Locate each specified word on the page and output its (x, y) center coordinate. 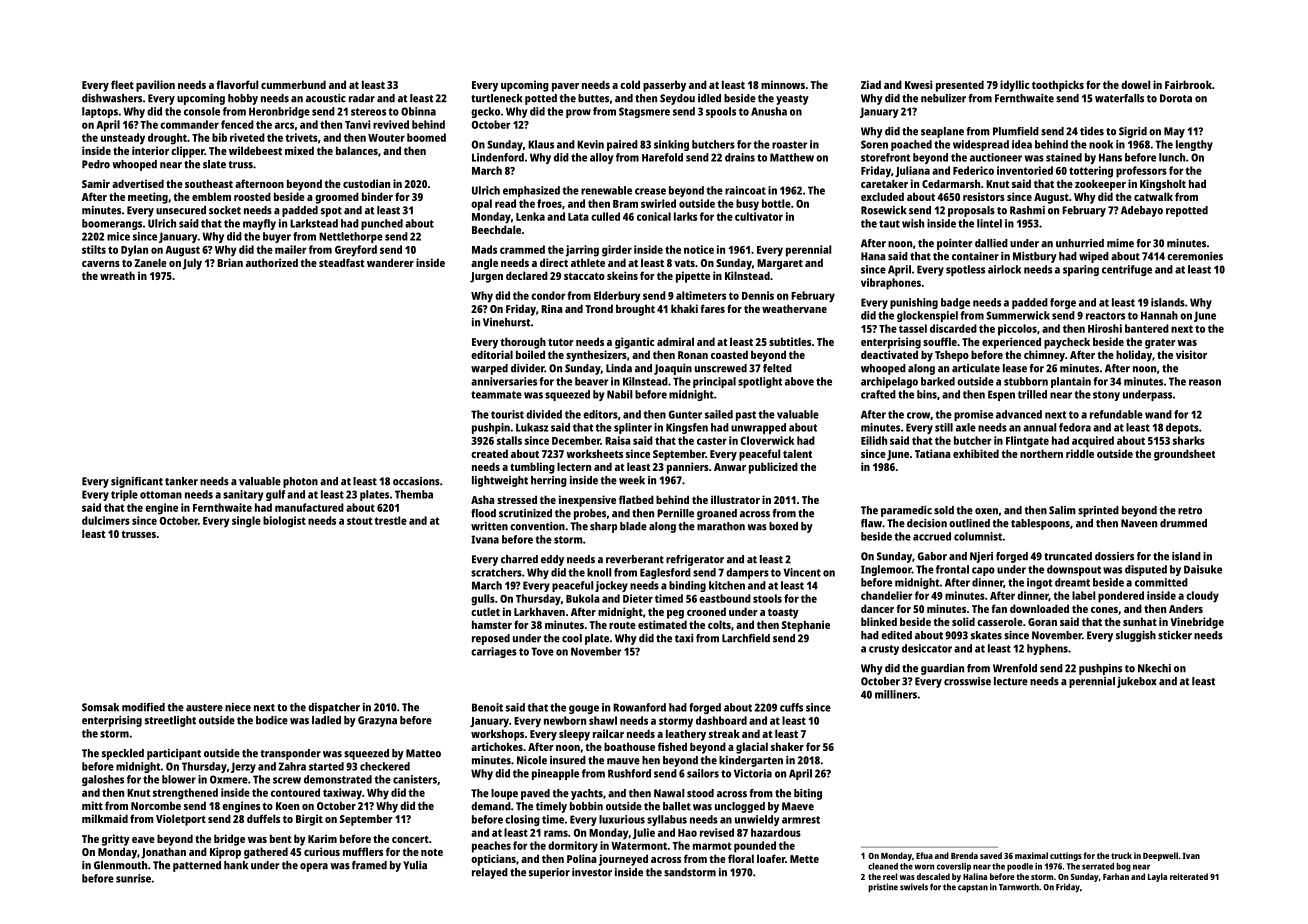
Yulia (415, 865)
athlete (588, 262)
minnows (783, 84)
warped (489, 369)
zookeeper (1100, 185)
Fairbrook (1188, 84)
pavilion (155, 86)
